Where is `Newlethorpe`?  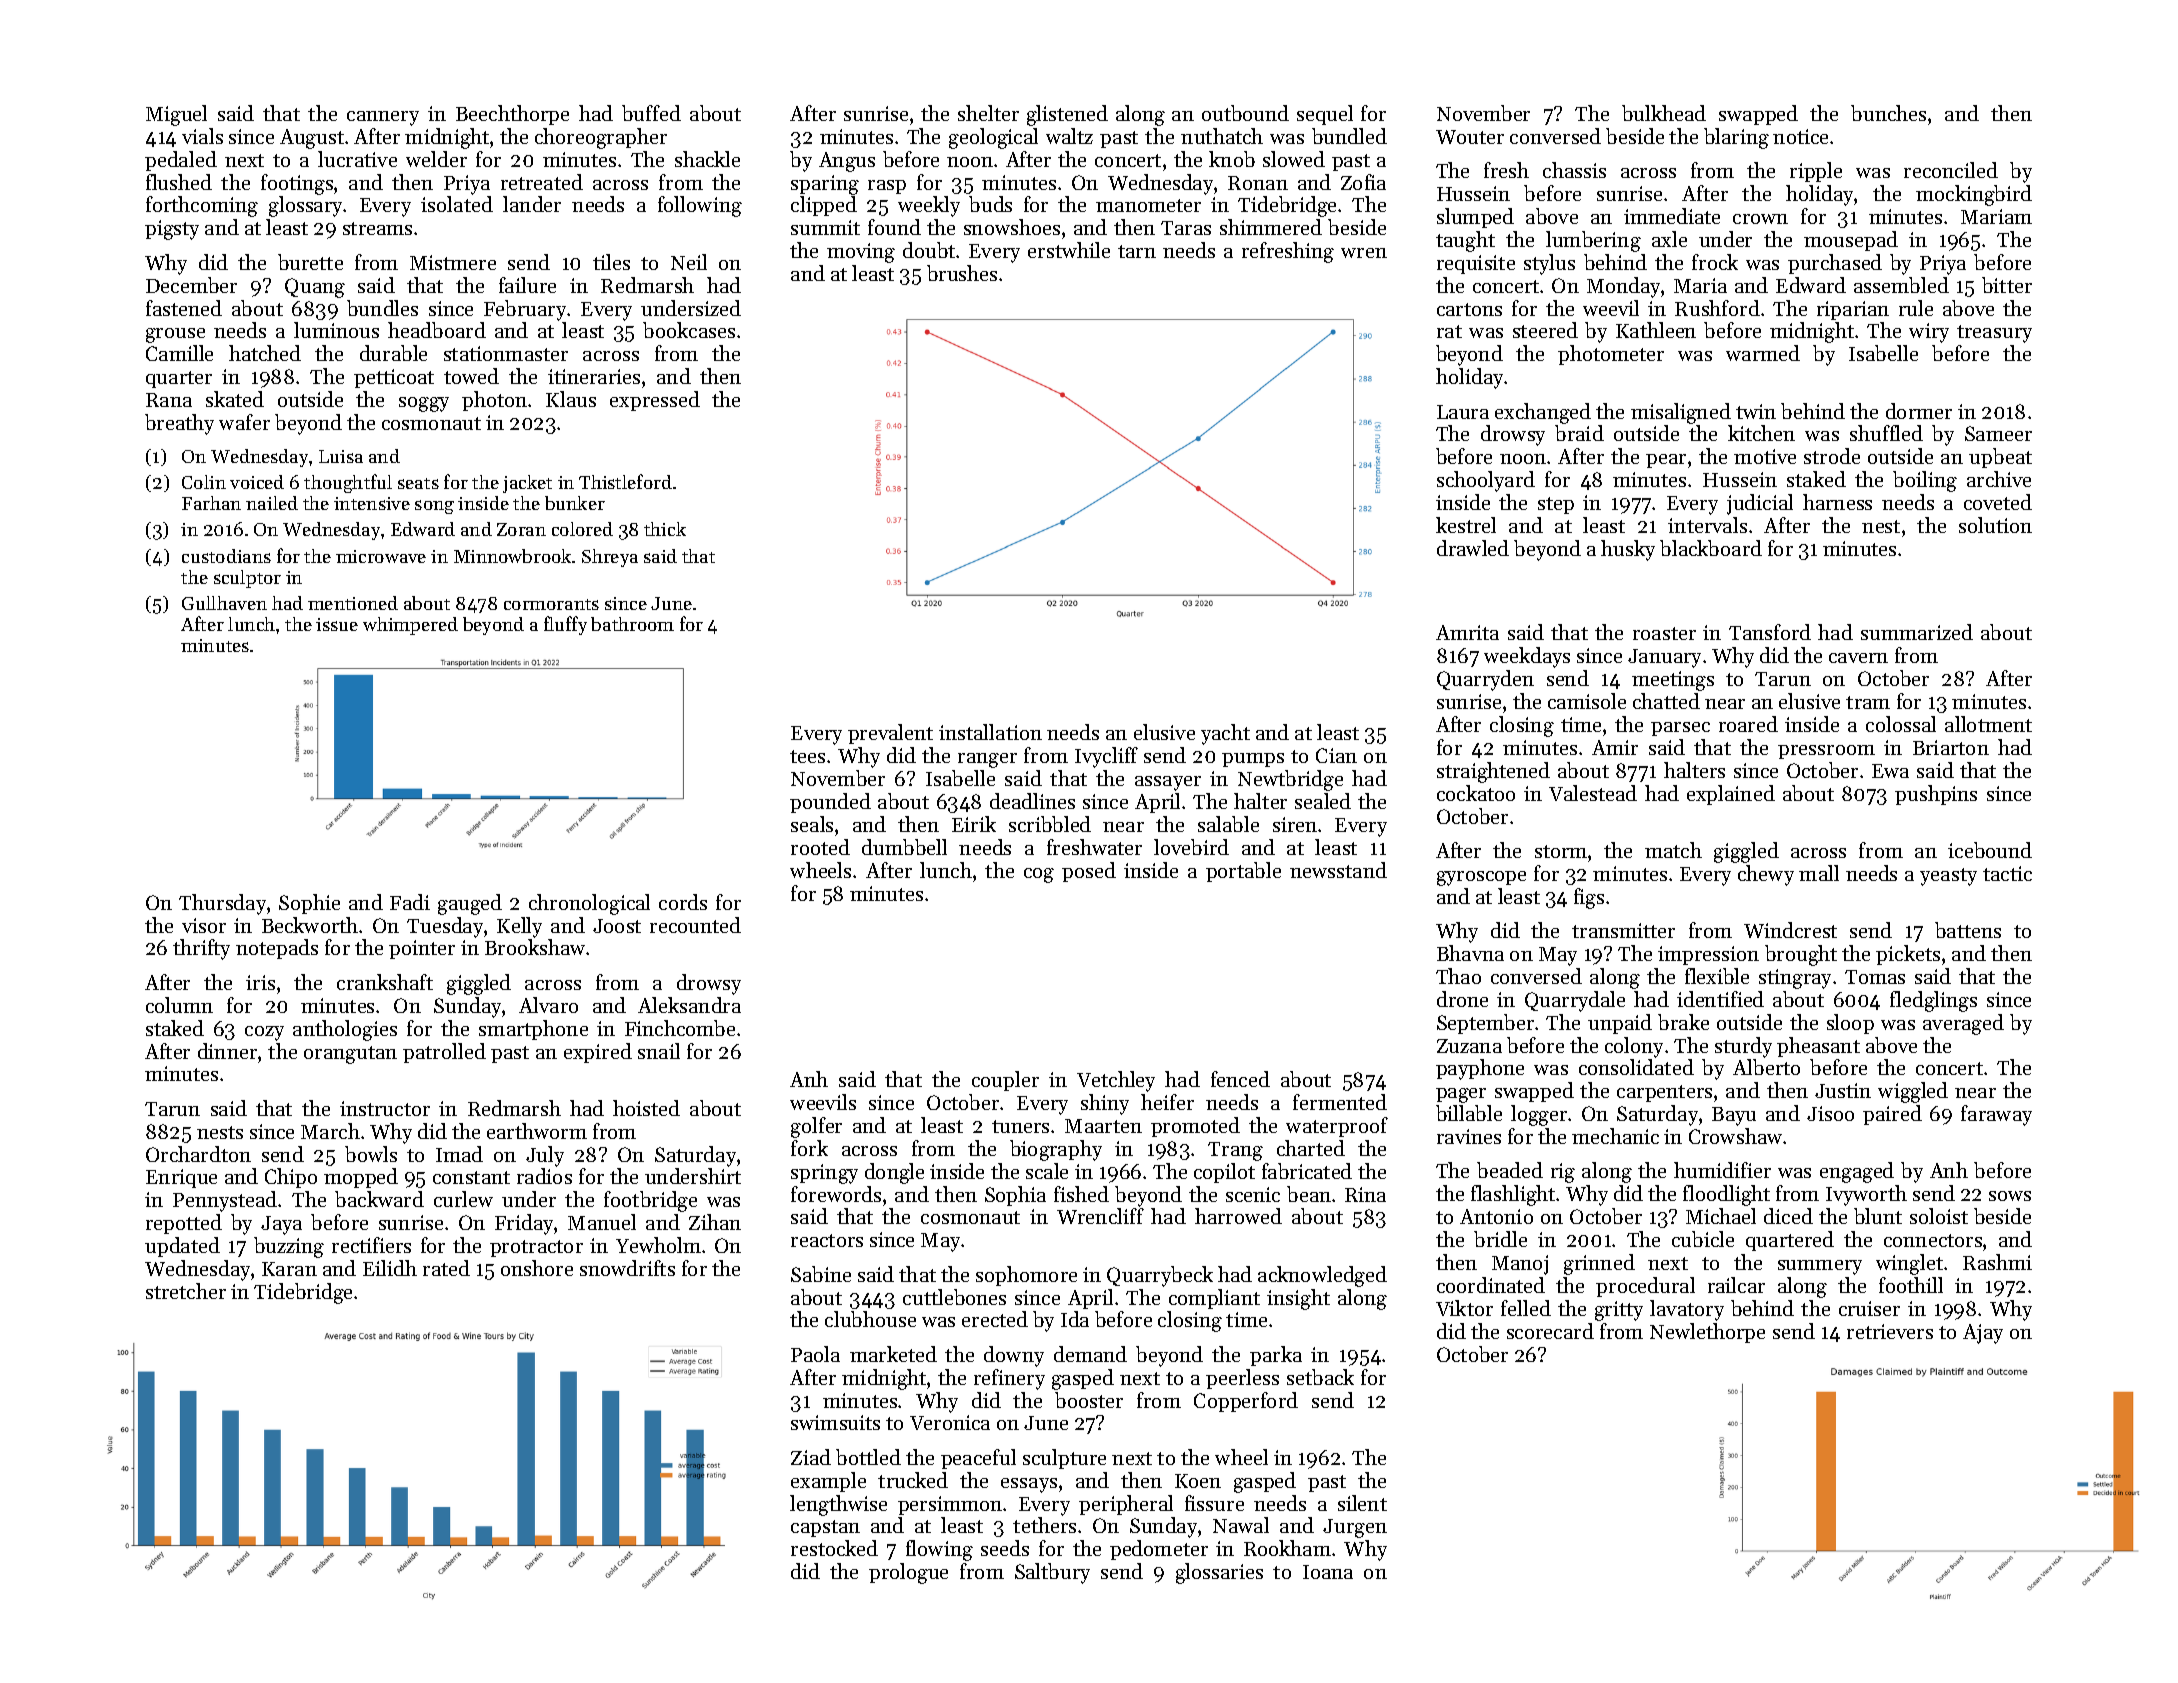
Newlethorpe is located at coordinates (1707, 1333).
